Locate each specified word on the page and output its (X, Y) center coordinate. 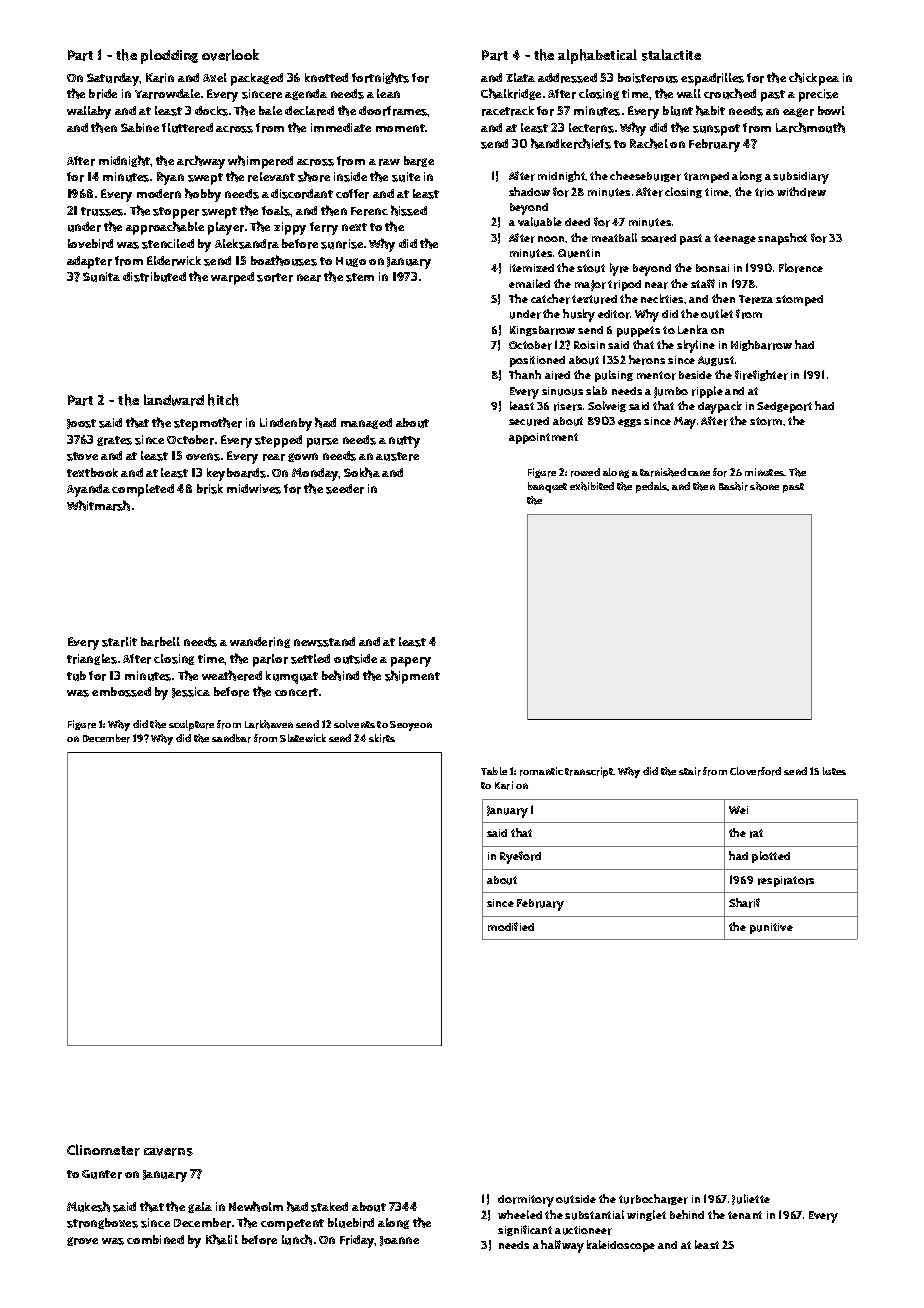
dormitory (526, 1201)
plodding (169, 56)
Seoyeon (411, 726)
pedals (652, 487)
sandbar (231, 738)
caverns (168, 1152)
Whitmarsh (98, 505)
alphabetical (597, 56)
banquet (547, 487)
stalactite (671, 55)
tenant (745, 1215)
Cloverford (755, 771)
